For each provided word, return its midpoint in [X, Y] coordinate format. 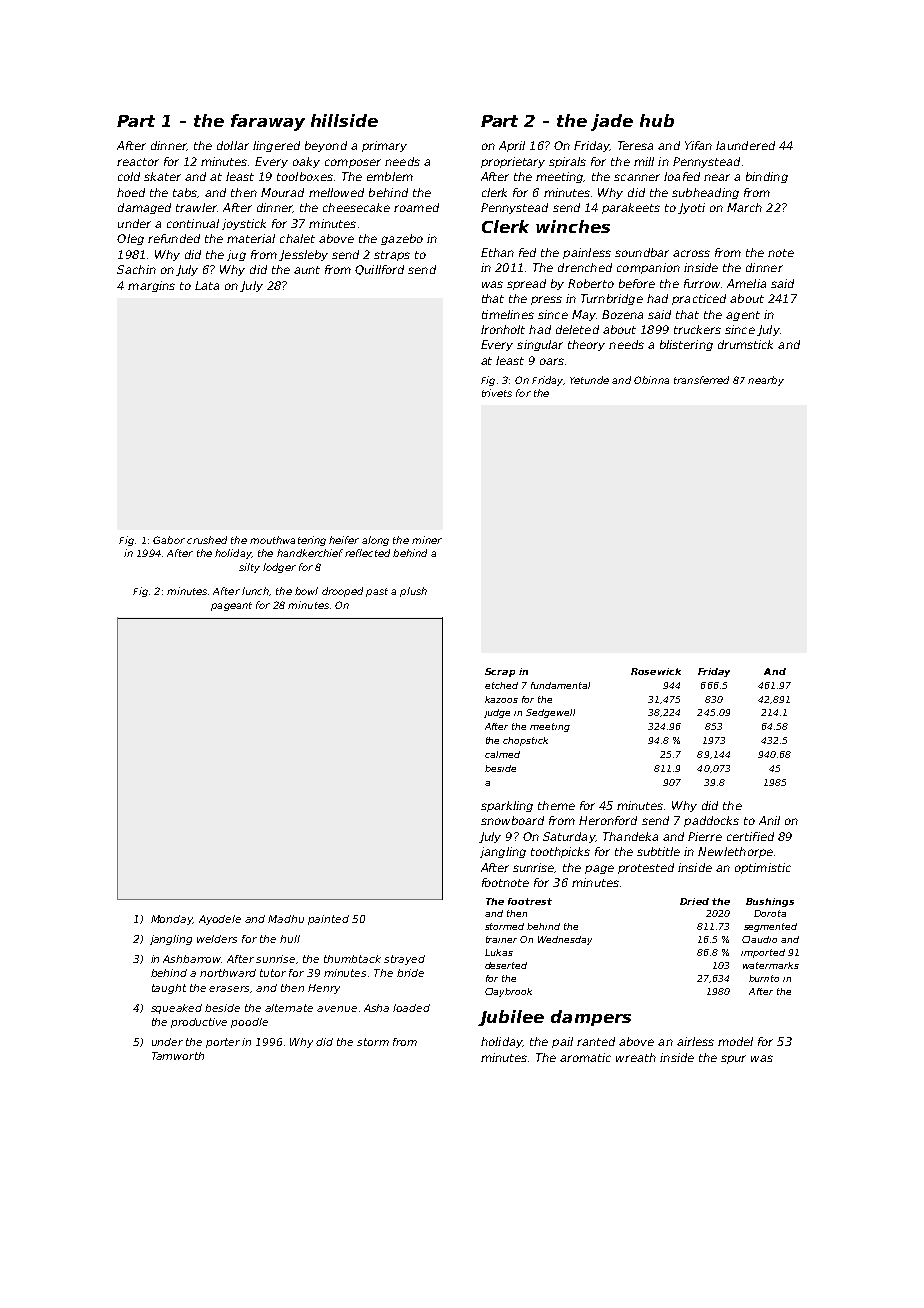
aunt [307, 270]
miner [427, 540]
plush [413, 592]
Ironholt [503, 329]
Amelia [746, 283]
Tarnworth [178, 1056]
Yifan [698, 145]
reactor [138, 162]
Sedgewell [550, 713]
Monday [172, 920]
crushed [207, 540]
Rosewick [656, 671]
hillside [344, 120]
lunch [255, 591]
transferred [701, 380]
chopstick [525, 741]
